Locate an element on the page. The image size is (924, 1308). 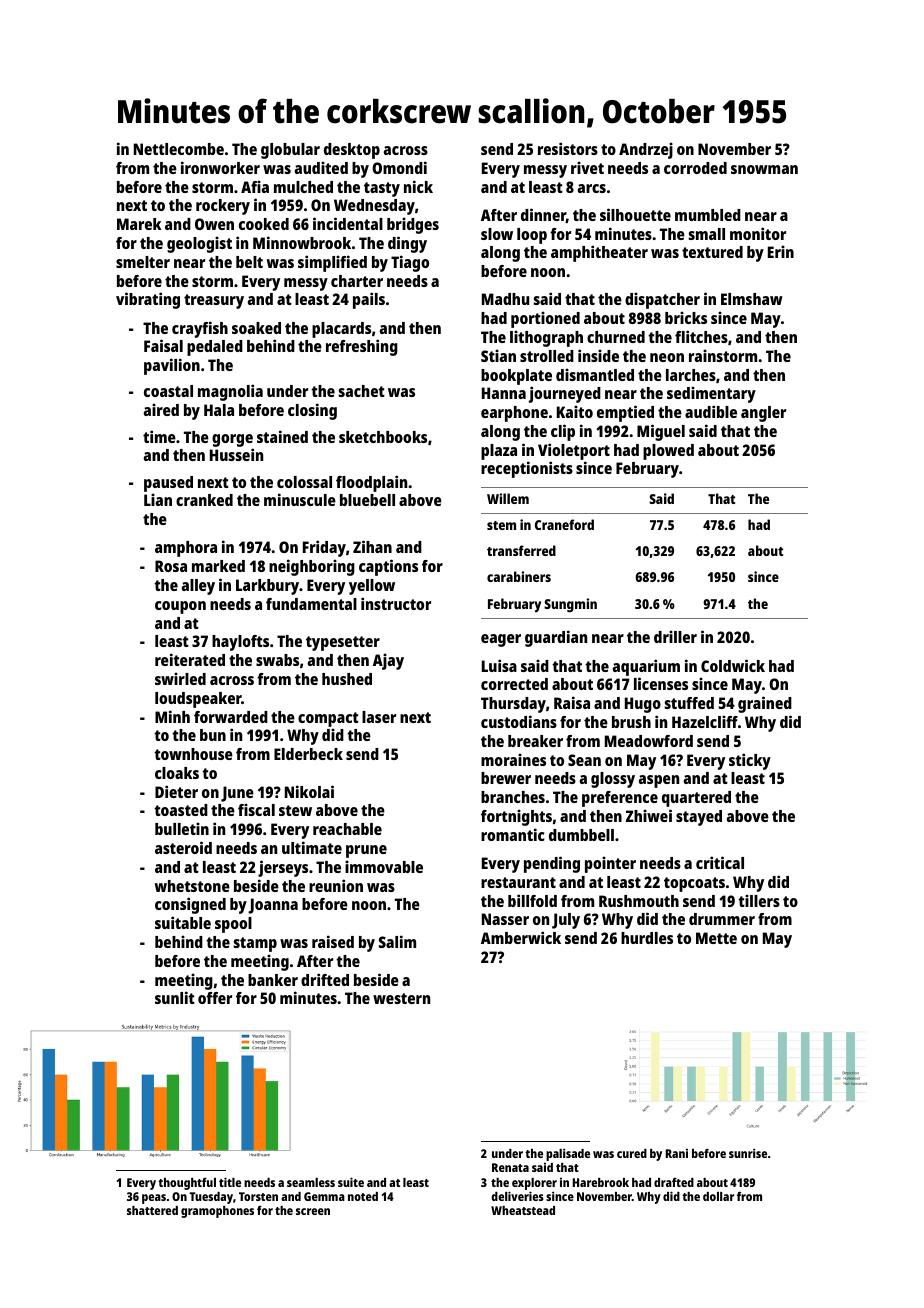
monitor is located at coordinates (758, 233).
